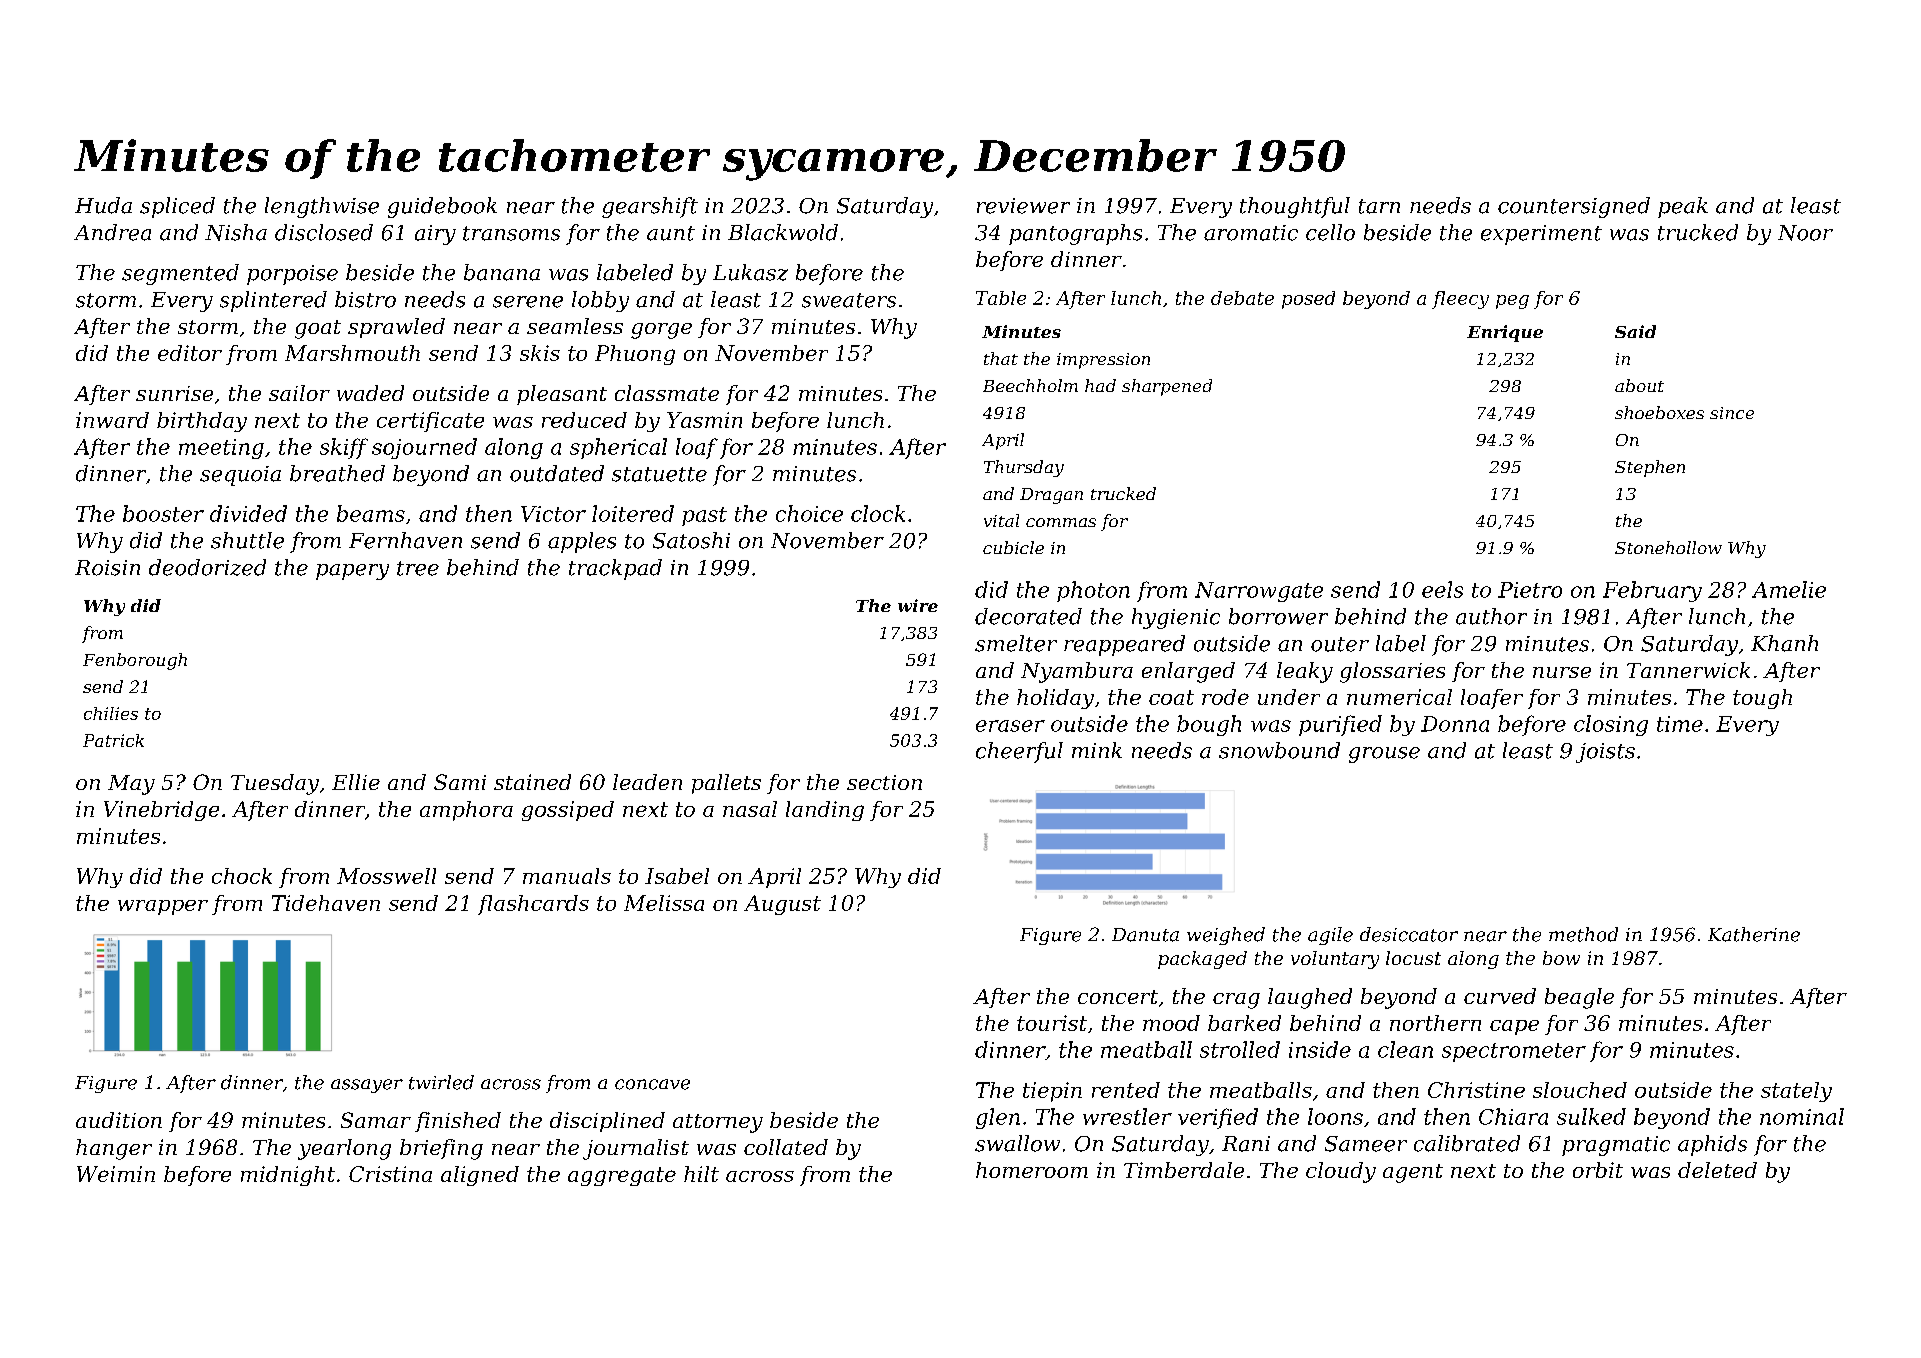 The height and width of the image is (1358, 1921). What do you see at coordinates (371, 513) in the image?
I see `beams` at bounding box center [371, 513].
